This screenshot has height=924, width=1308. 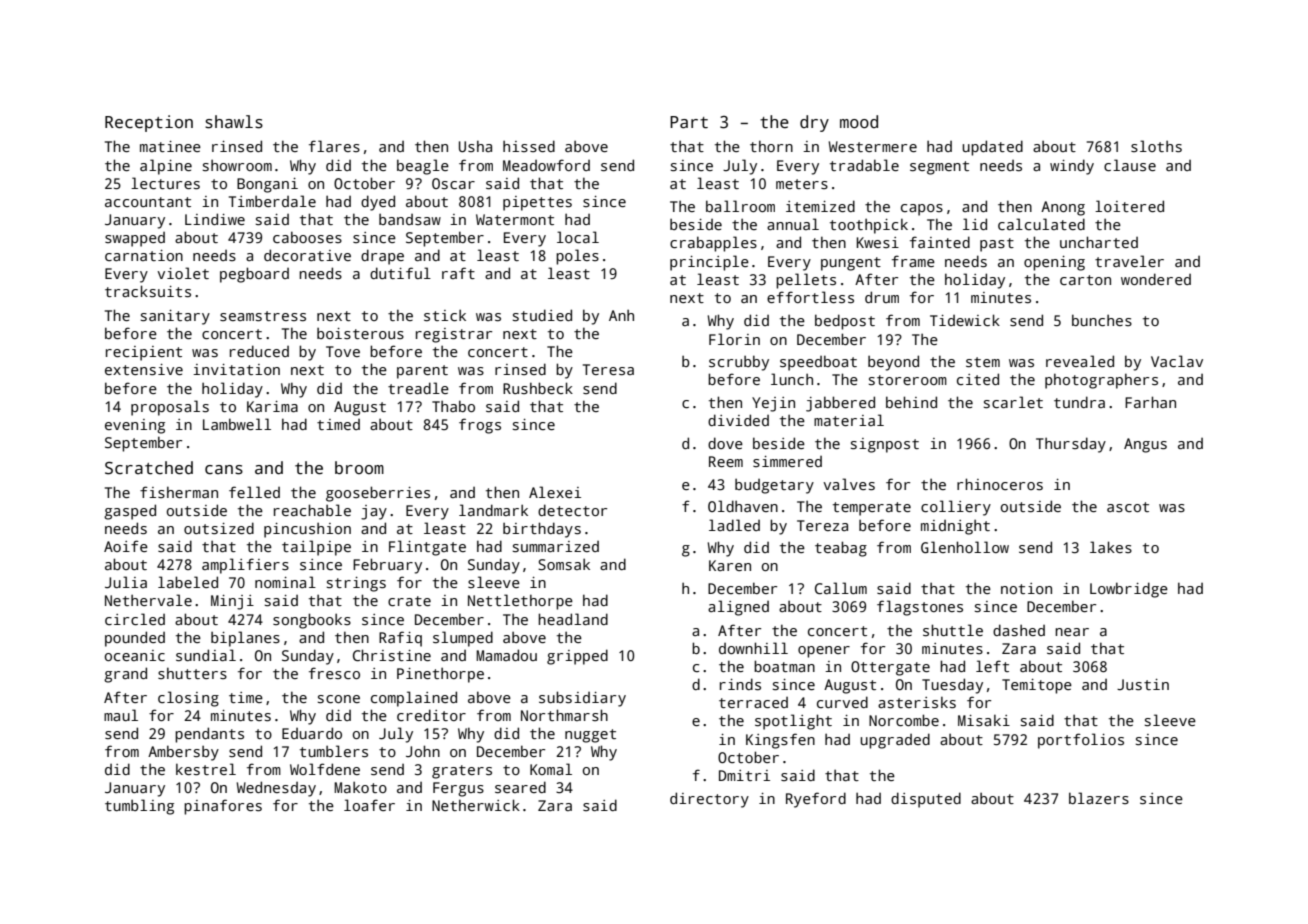 I want to click on Netherwick, so click(x=476, y=805).
